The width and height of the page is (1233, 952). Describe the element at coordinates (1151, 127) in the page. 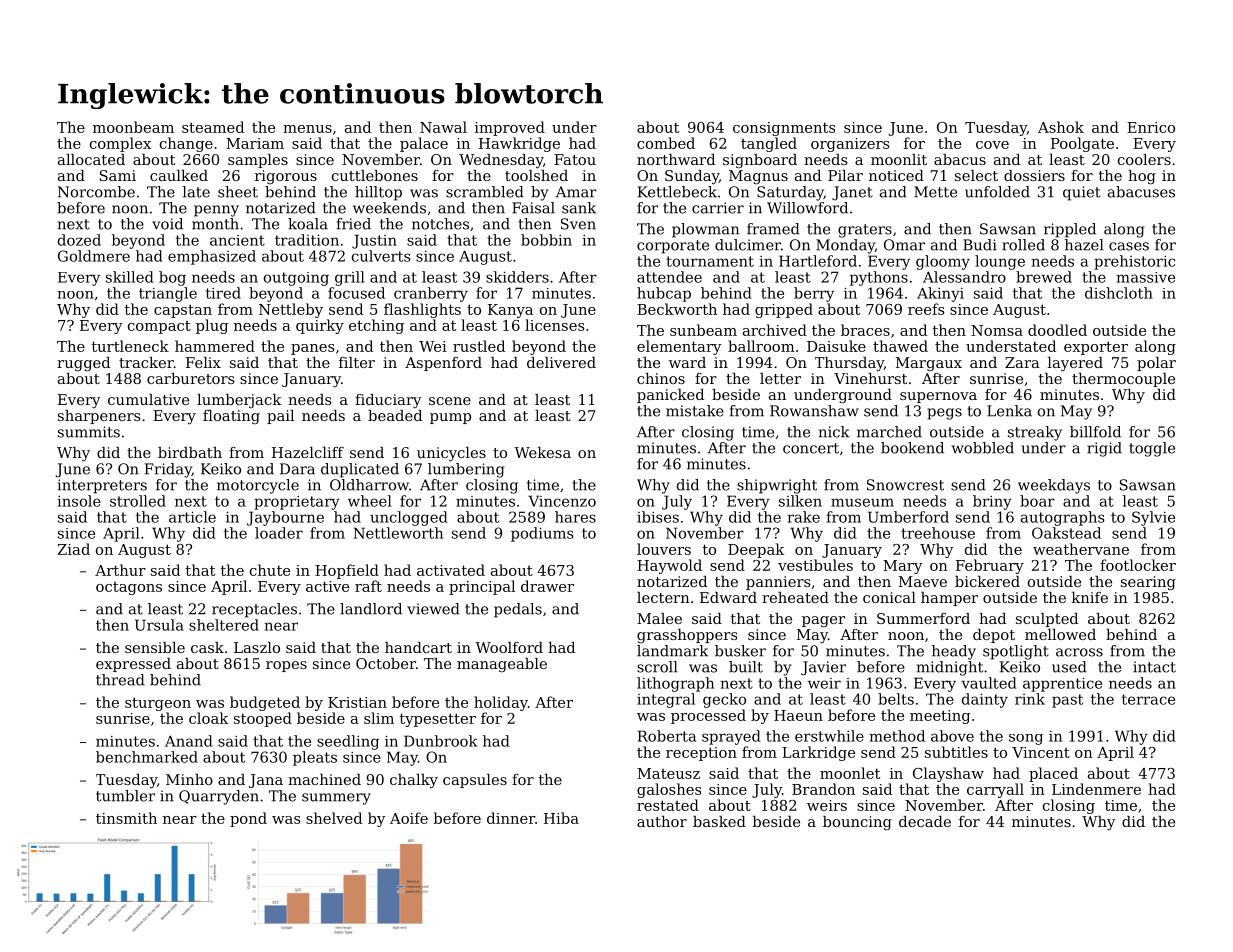

I see `Enrico` at that location.
